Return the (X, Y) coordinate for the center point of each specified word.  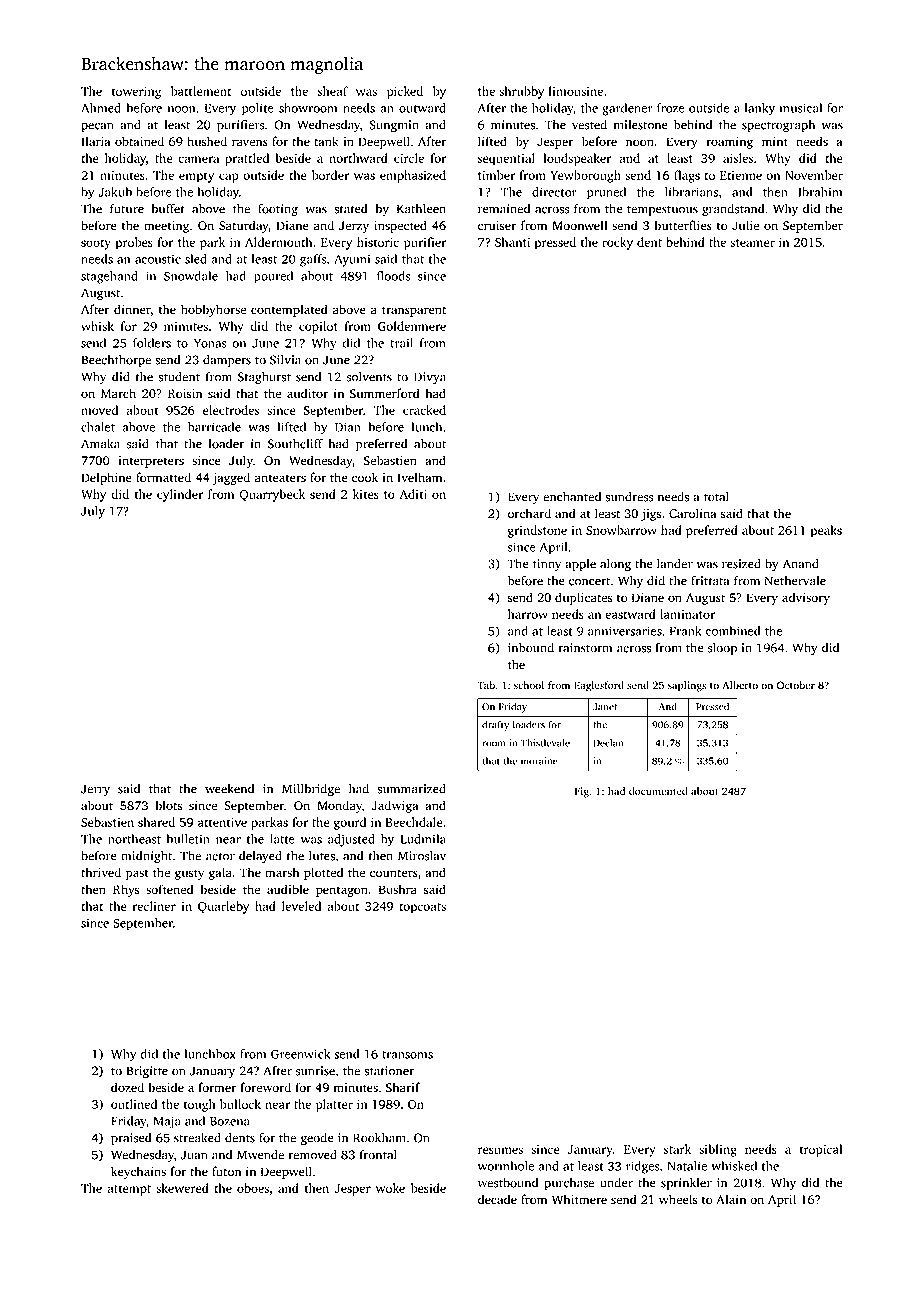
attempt (129, 1190)
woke (390, 1188)
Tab (486, 685)
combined (733, 631)
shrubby (521, 92)
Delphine (107, 478)
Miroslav (422, 856)
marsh (282, 872)
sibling (718, 1150)
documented (658, 791)
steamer (752, 243)
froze (671, 108)
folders (152, 343)
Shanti (512, 242)
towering (136, 93)
